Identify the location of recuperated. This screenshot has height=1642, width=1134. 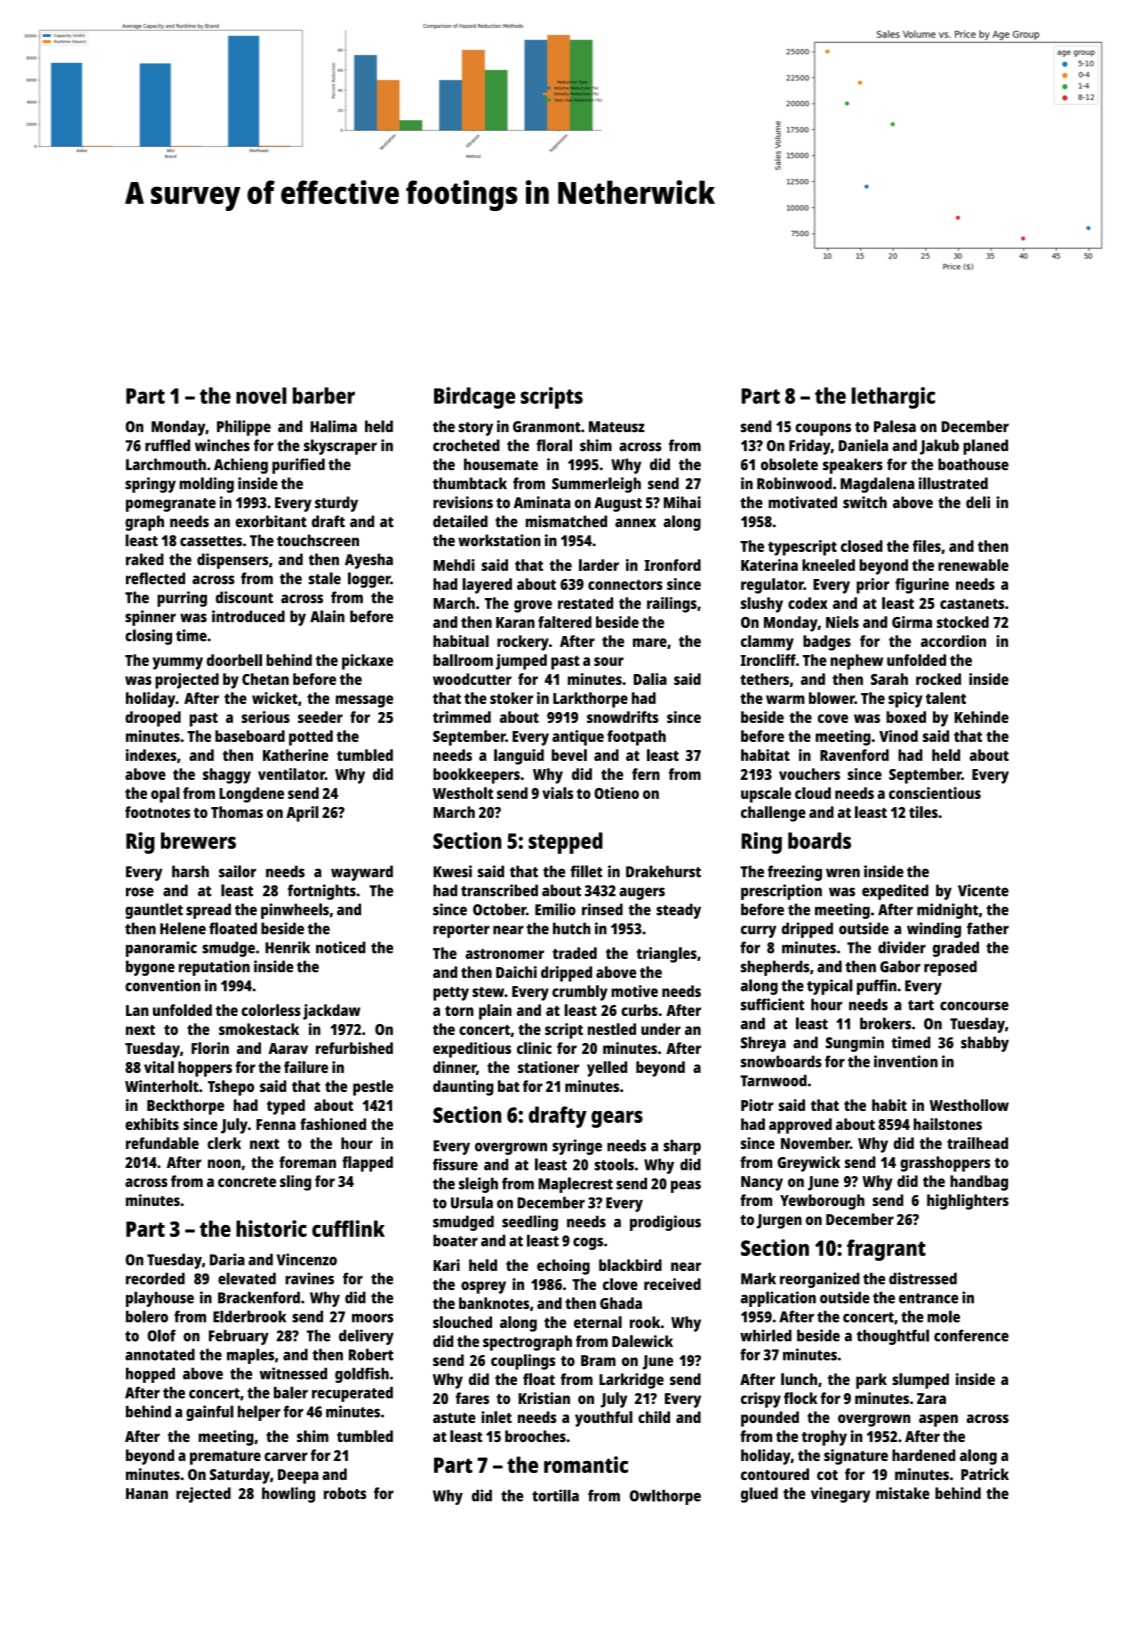
(352, 1394).
